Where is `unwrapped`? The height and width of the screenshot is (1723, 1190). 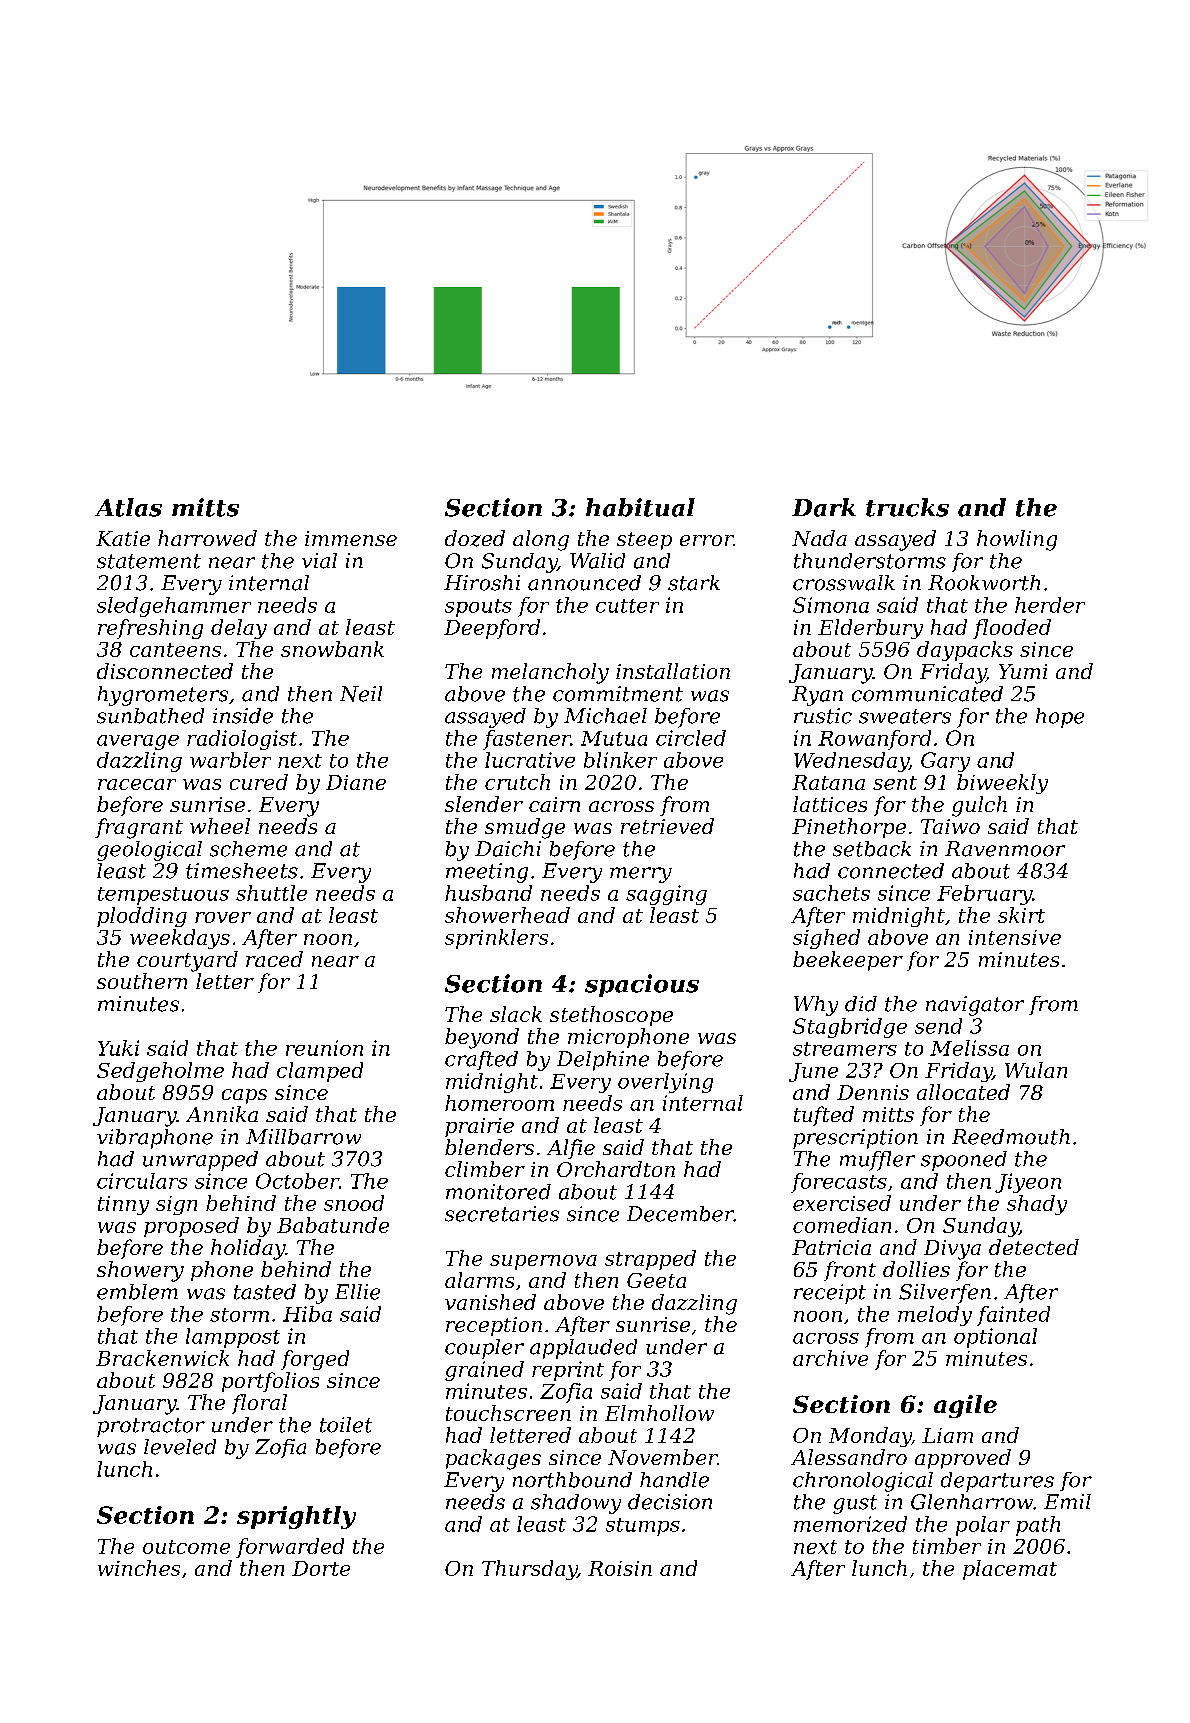
unwrapped is located at coordinates (200, 1161).
